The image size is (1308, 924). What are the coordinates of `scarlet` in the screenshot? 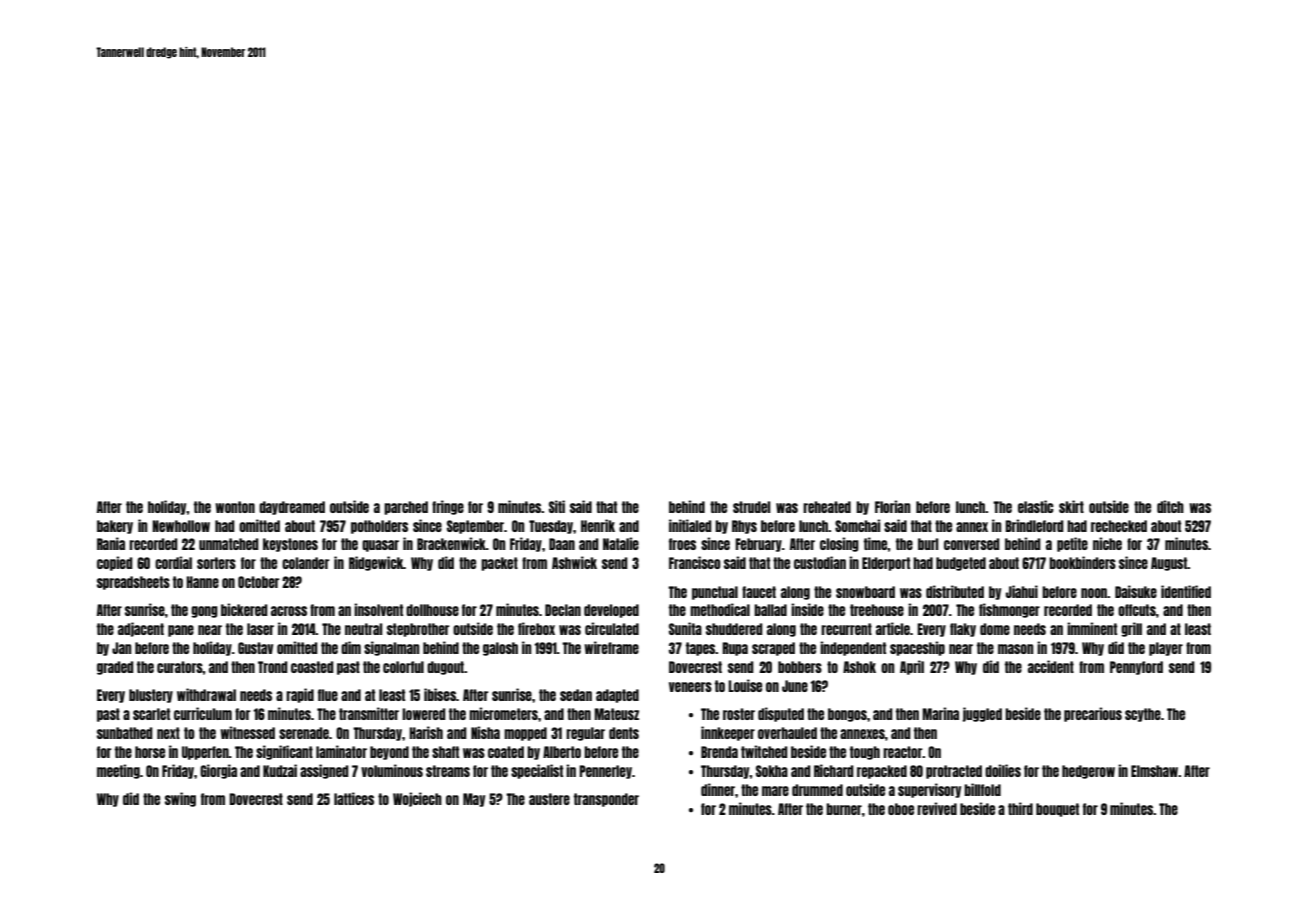 It's located at (151, 714).
